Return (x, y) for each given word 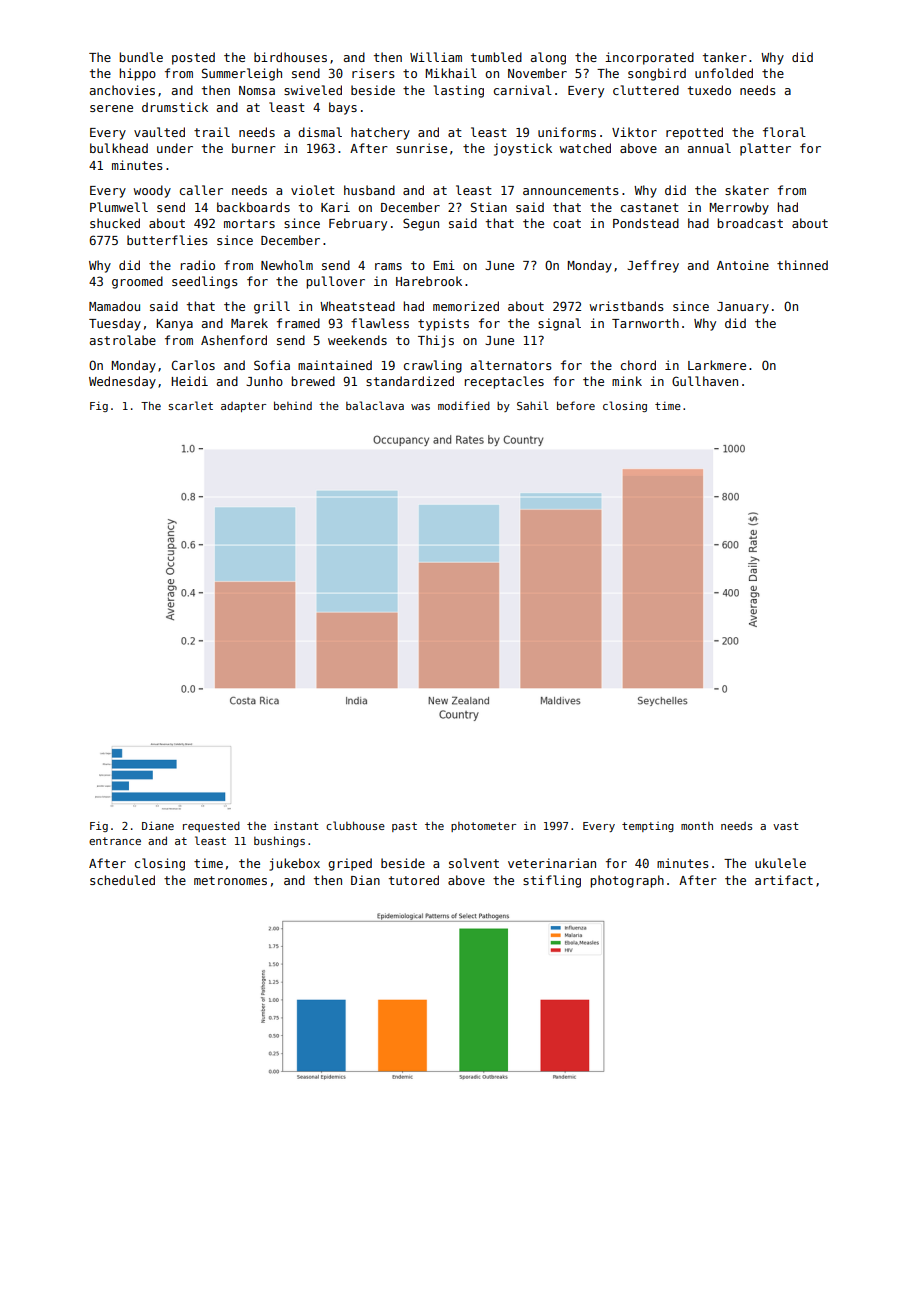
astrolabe (123, 340)
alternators (511, 365)
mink (627, 381)
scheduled (122, 880)
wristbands (627, 306)
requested (211, 826)
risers (373, 73)
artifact (784, 880)
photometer (483, 826)
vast (785, 826)
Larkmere (717, 365)
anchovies (122, 90)
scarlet (191, 405)
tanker (725, 57)
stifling (552, 881)
